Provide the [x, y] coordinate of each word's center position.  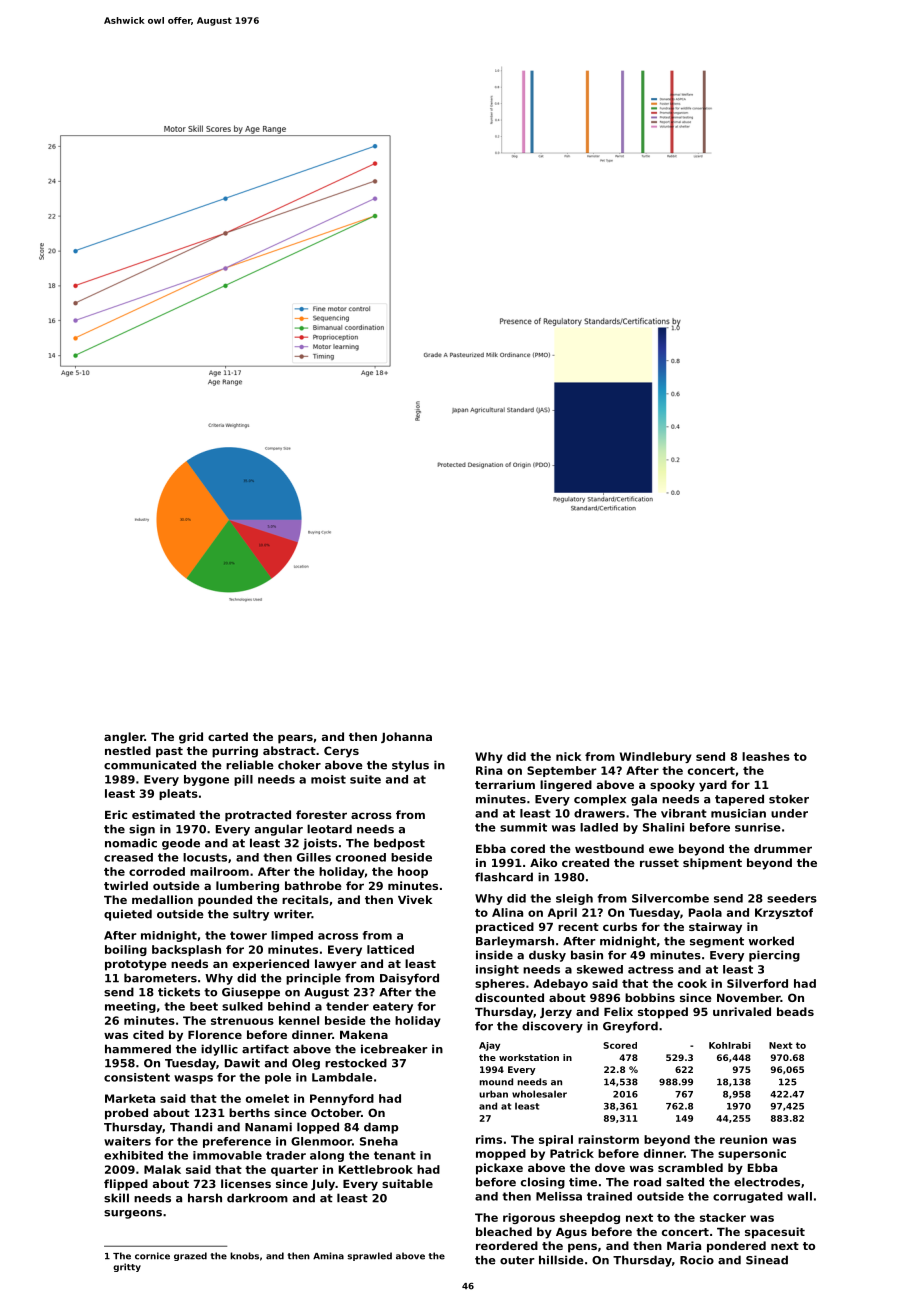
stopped [663, 1013]
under [789, 813]
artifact [265, 1049]
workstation [529, 1057]
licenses [246, 1183]
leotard [329, 829]
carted [228, 736]
